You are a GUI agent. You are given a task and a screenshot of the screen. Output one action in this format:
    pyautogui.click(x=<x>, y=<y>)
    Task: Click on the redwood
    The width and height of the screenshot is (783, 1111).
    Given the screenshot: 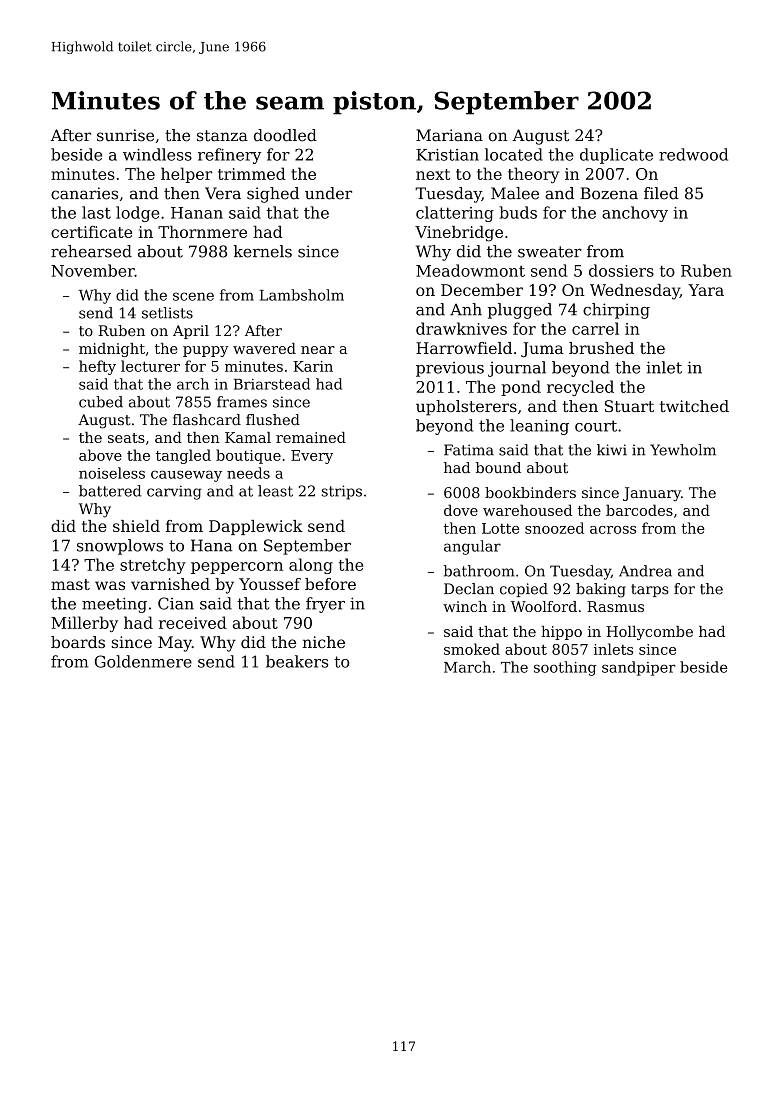 What is the action you would take?
    pyautogui.click(x=693, y=154)
